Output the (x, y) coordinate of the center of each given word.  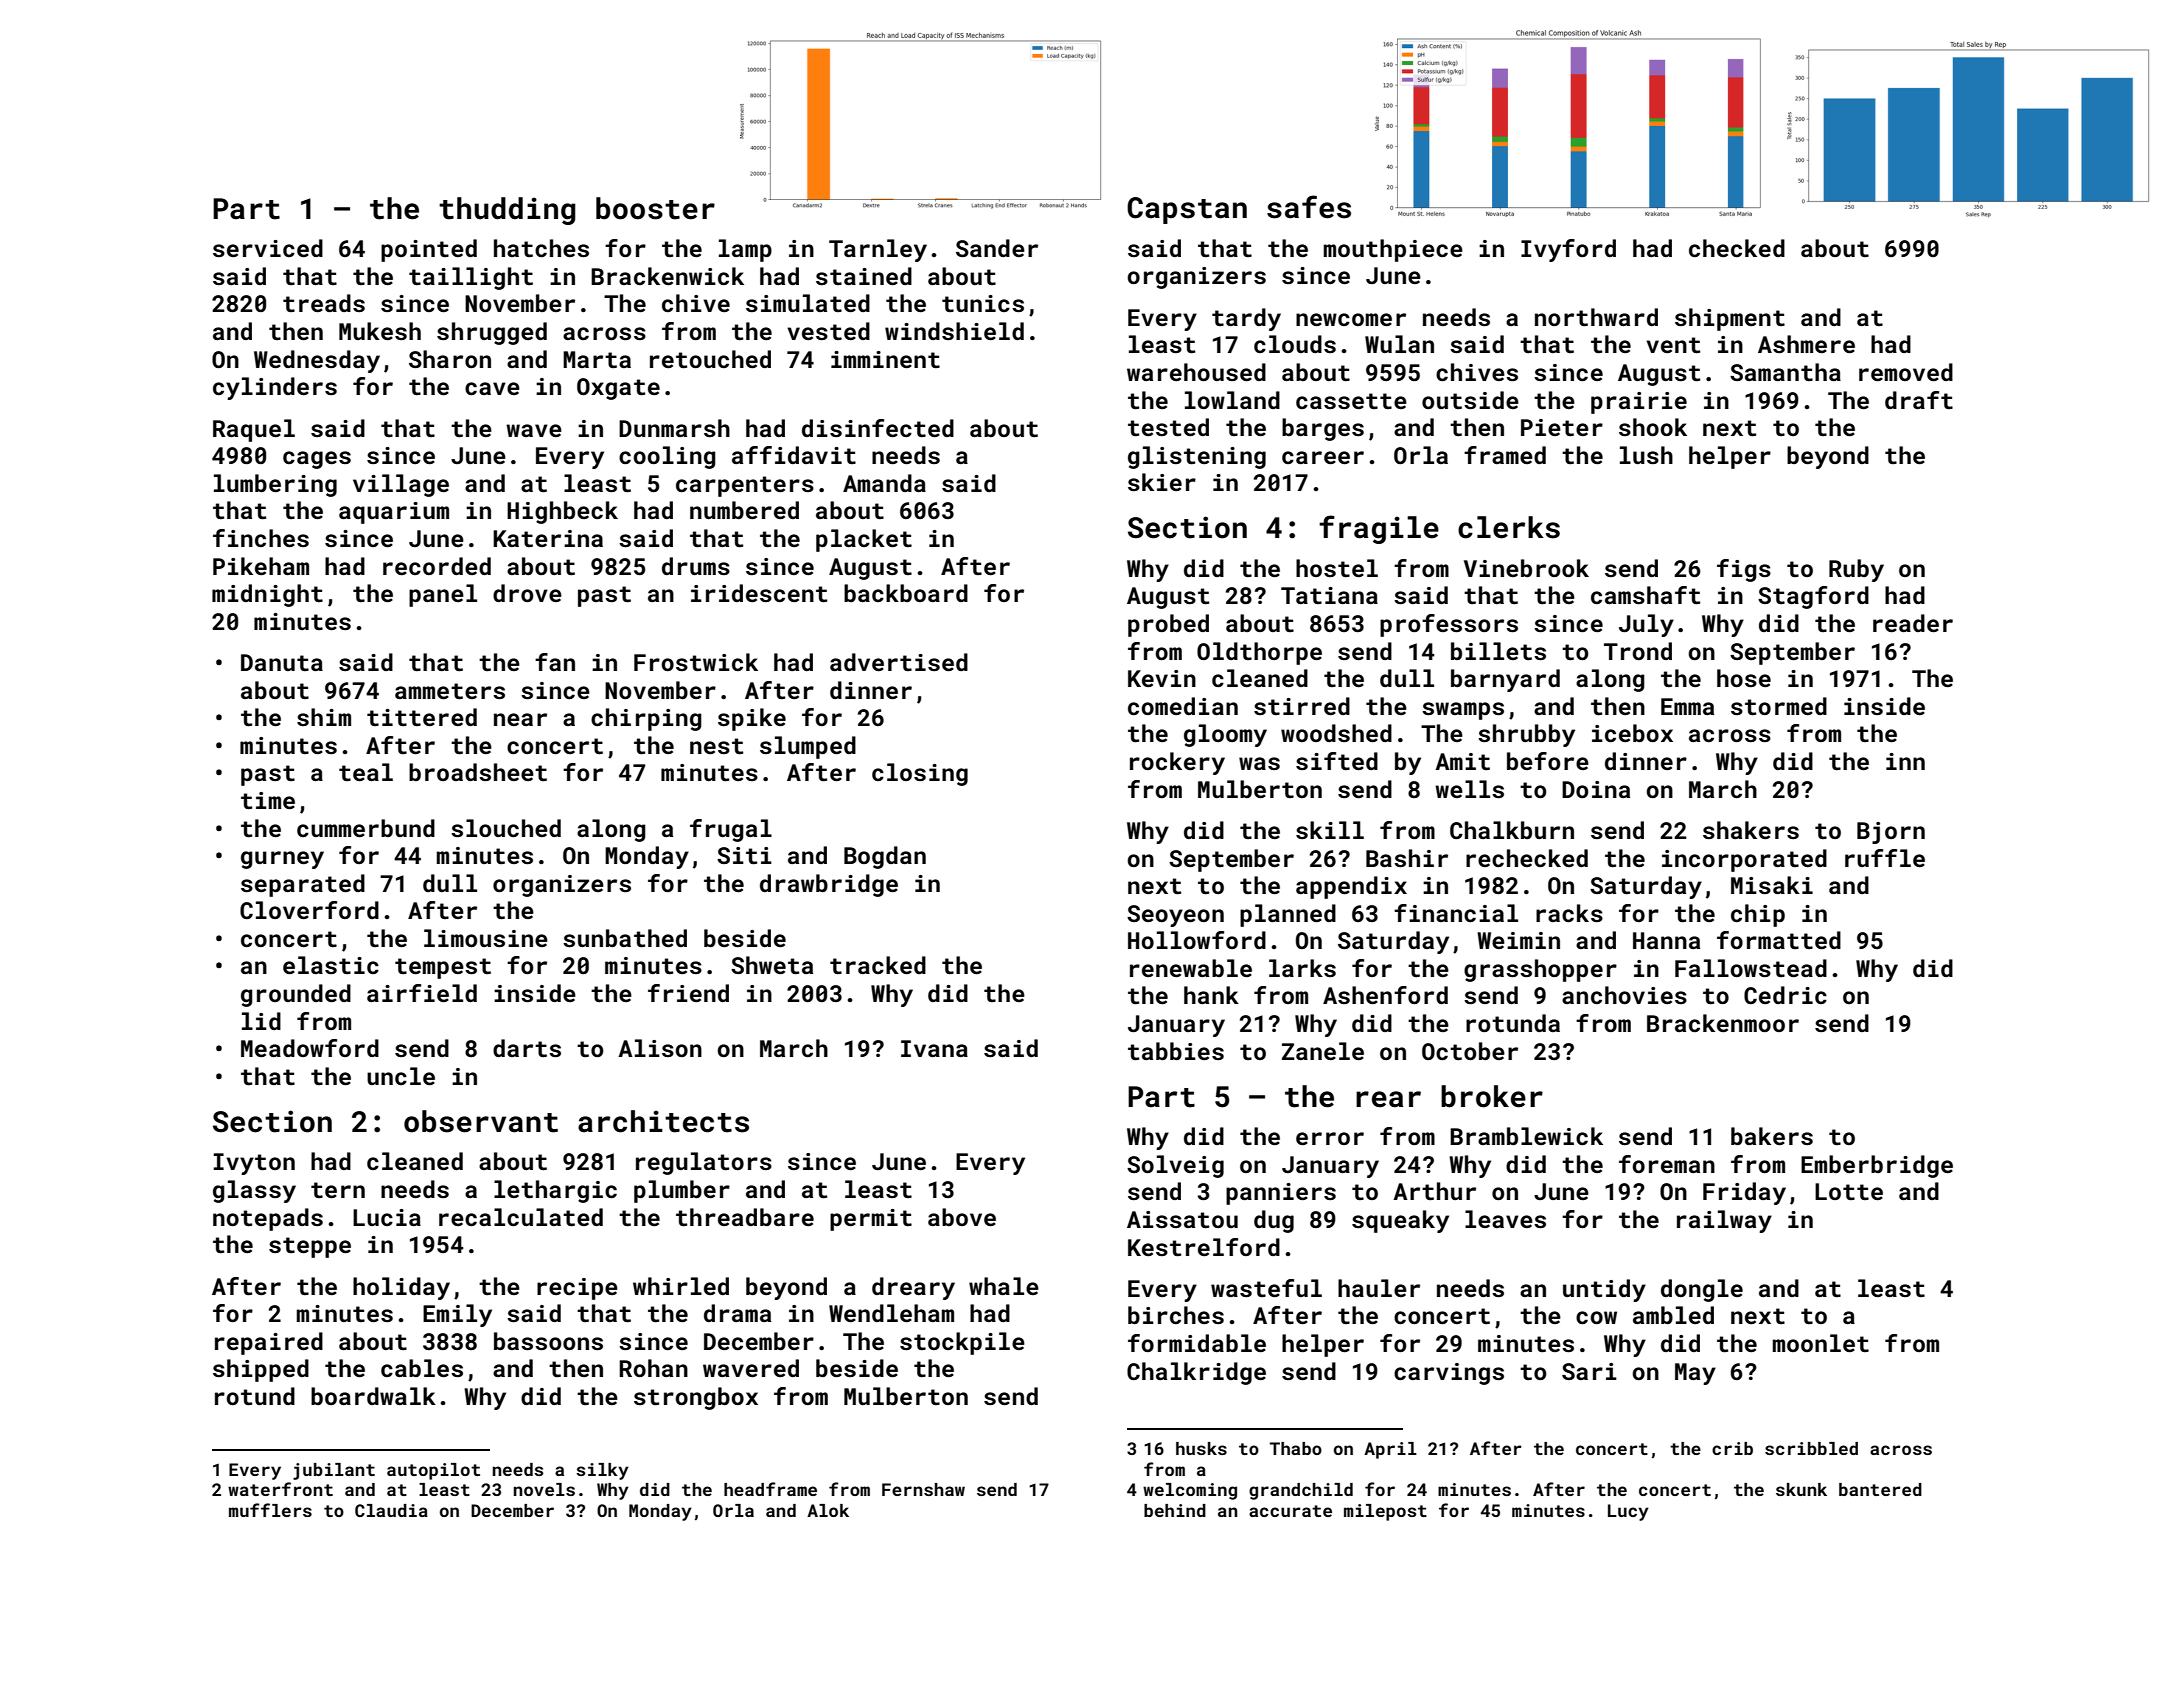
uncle (401, 1076)
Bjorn (1891, 833)
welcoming (1190, 1491)
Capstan (1187, 210)
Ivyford (1568, 250)
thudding (507, 211)
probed (1168, 625)
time (268, 800)
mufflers (270, 1510)
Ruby (1856, 570)
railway (1724, 1221)
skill (1330, 830)
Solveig (1175, 1166)
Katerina (548, 538)
